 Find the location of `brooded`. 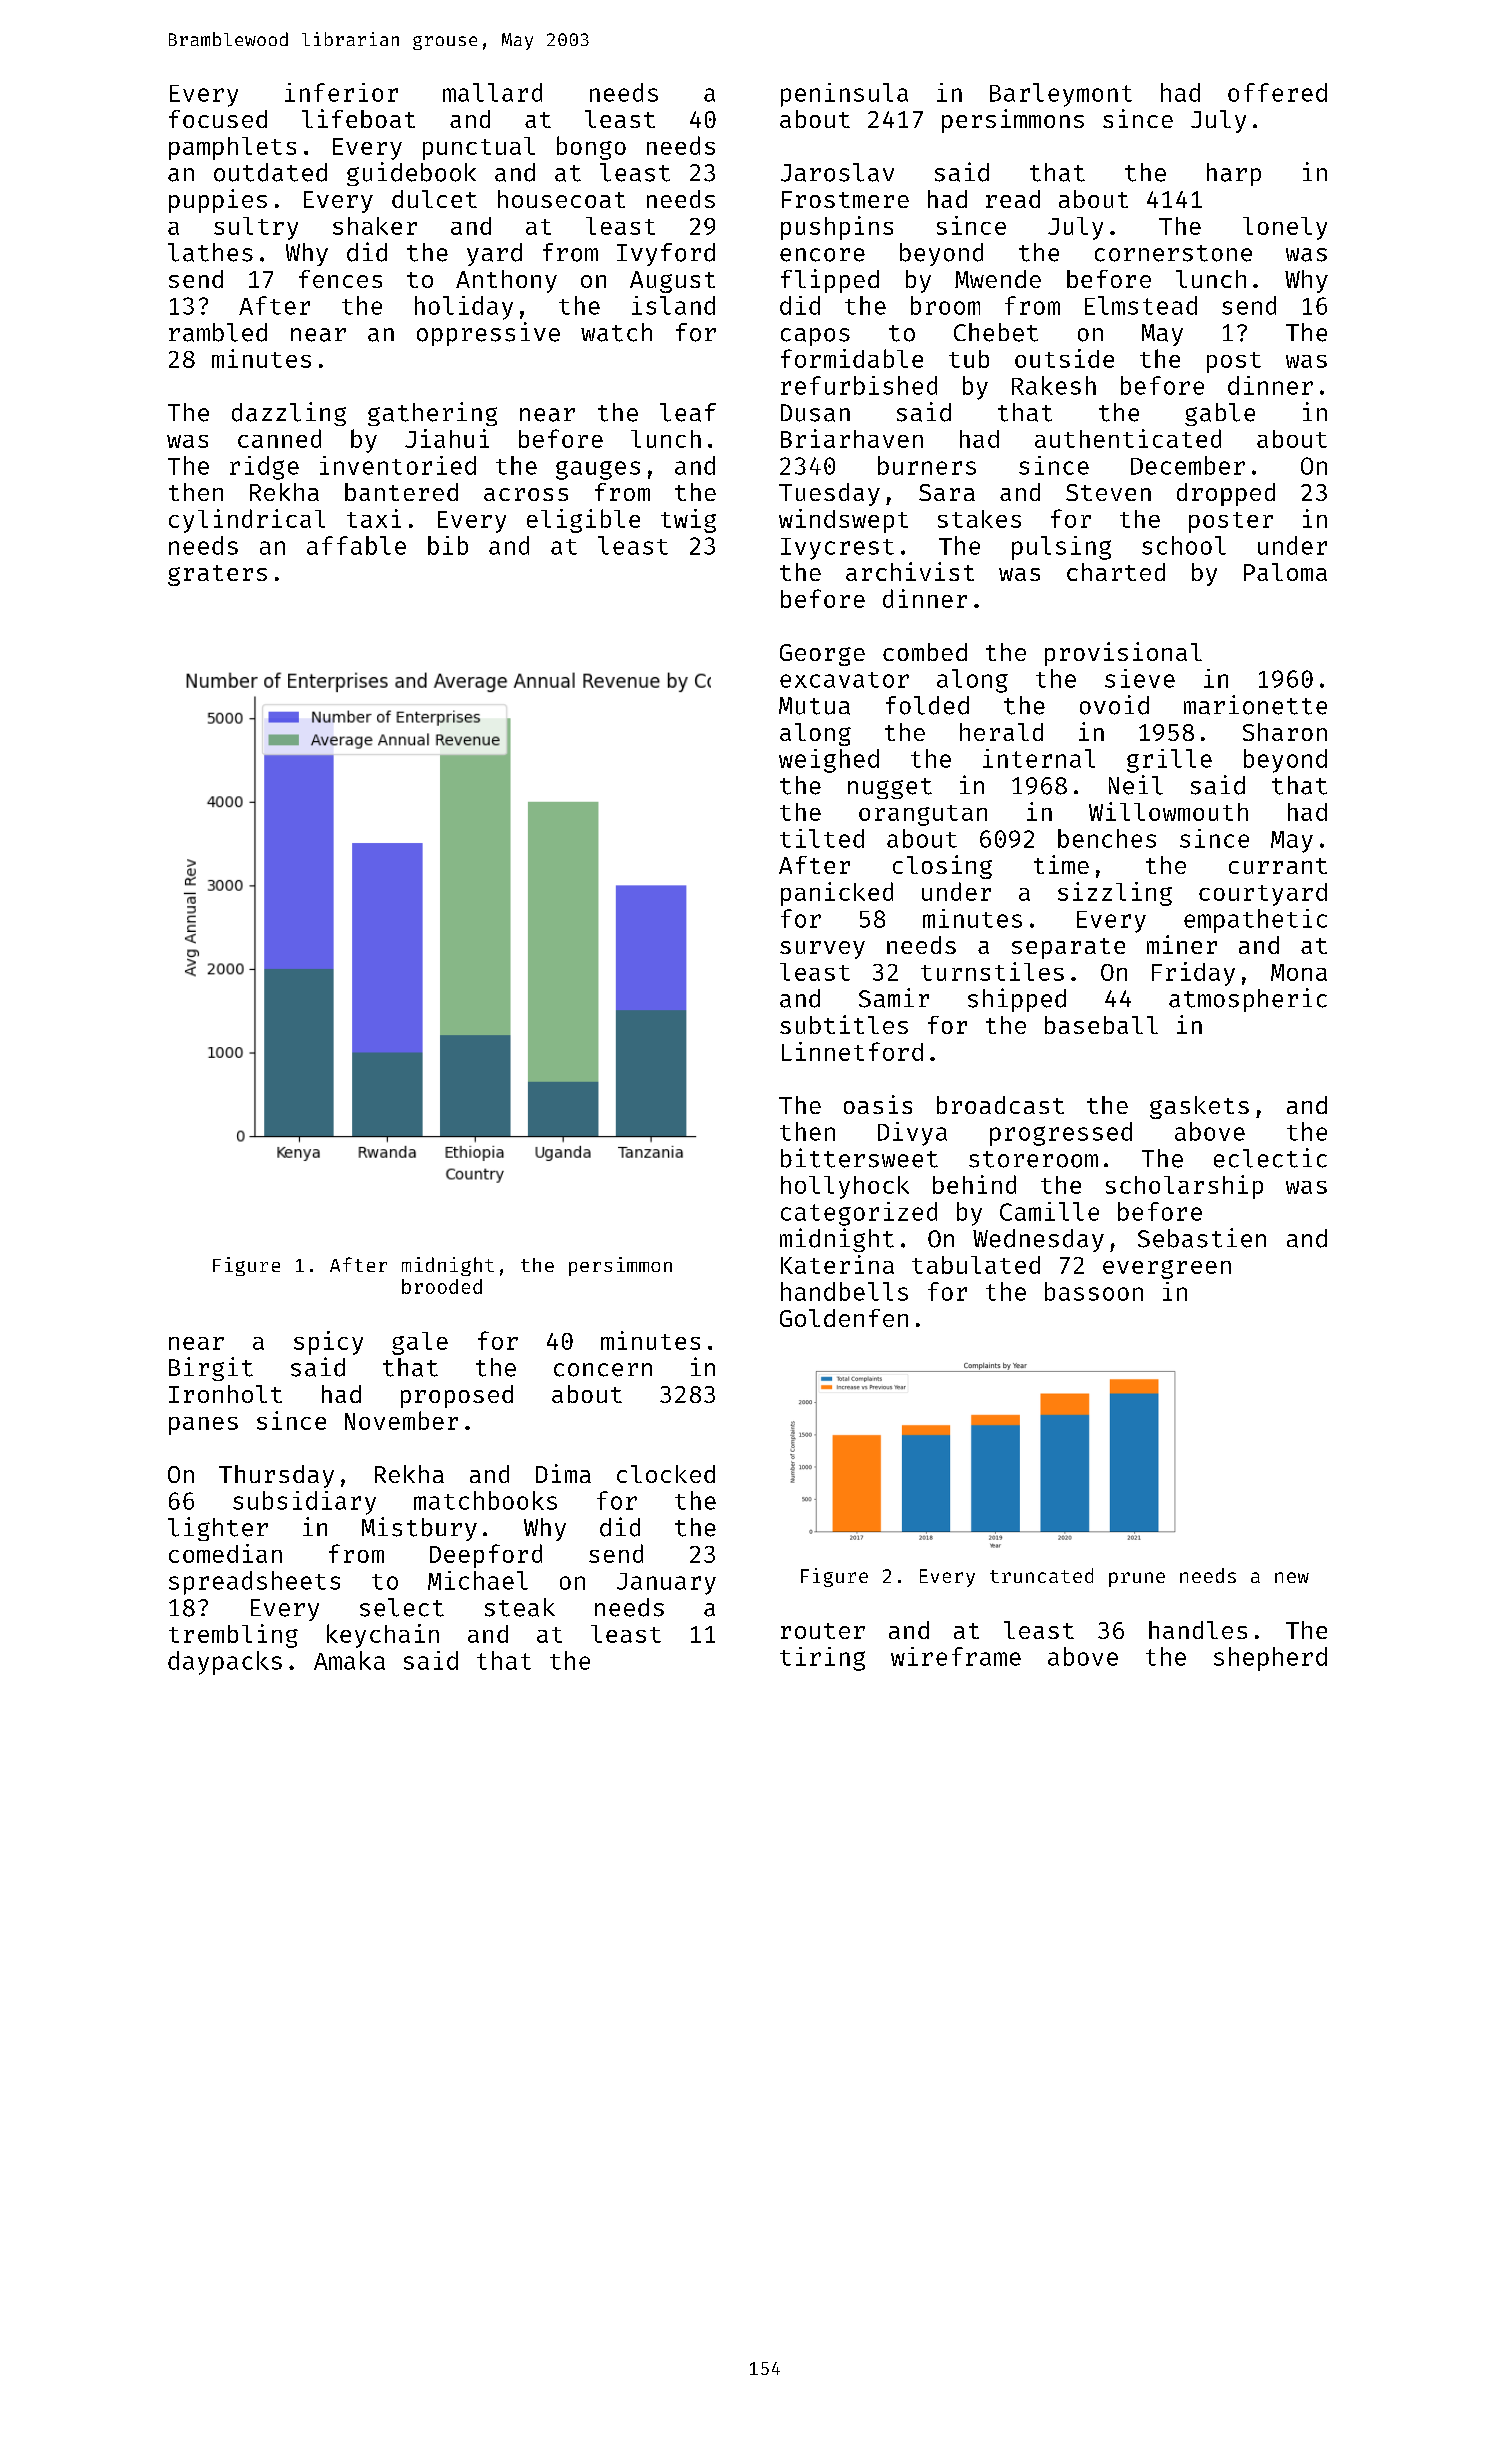

brooded is located at coordinates (442, 1286).
